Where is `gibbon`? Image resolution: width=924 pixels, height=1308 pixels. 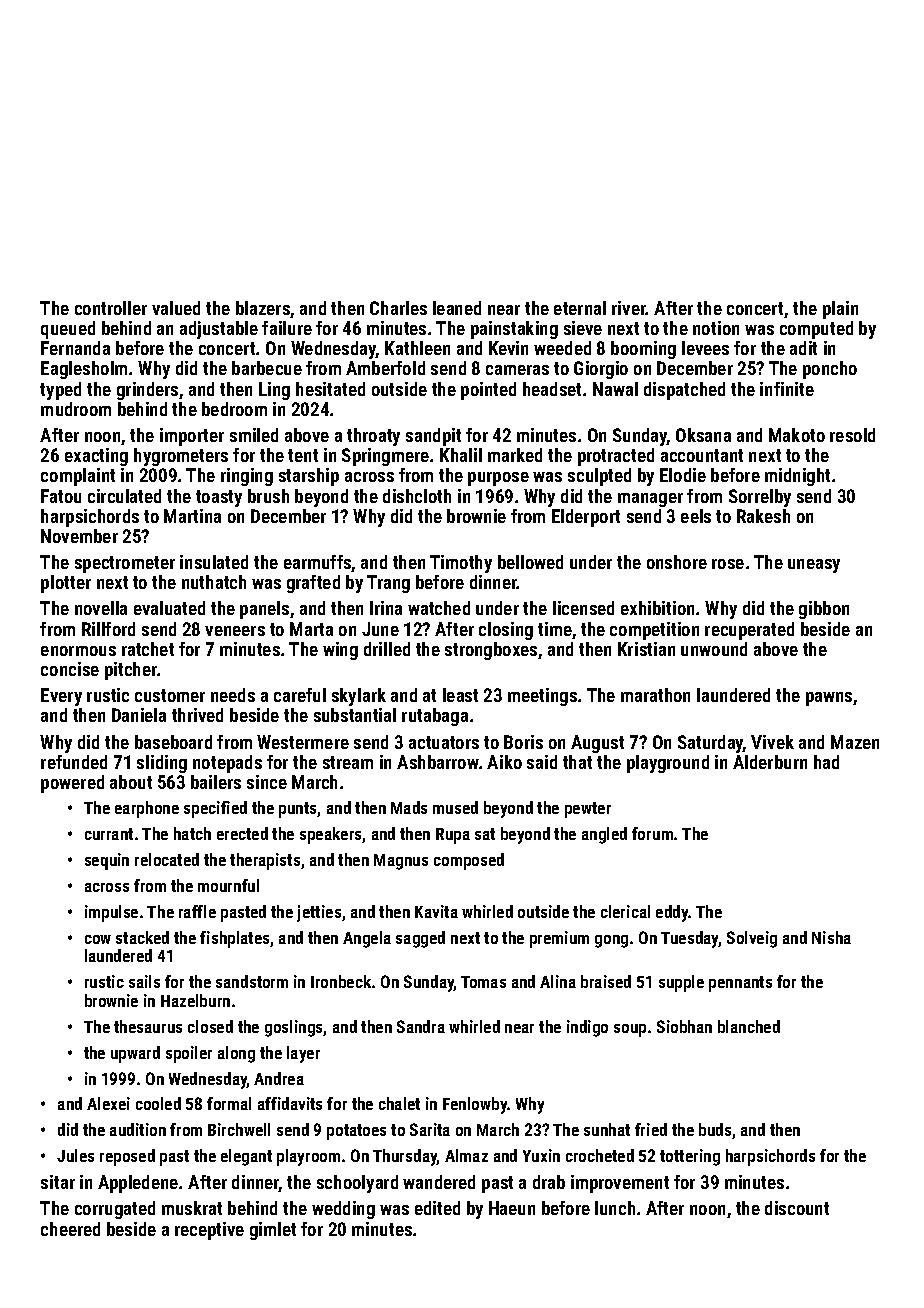
gibbon is located at coordinates (824, 610).
